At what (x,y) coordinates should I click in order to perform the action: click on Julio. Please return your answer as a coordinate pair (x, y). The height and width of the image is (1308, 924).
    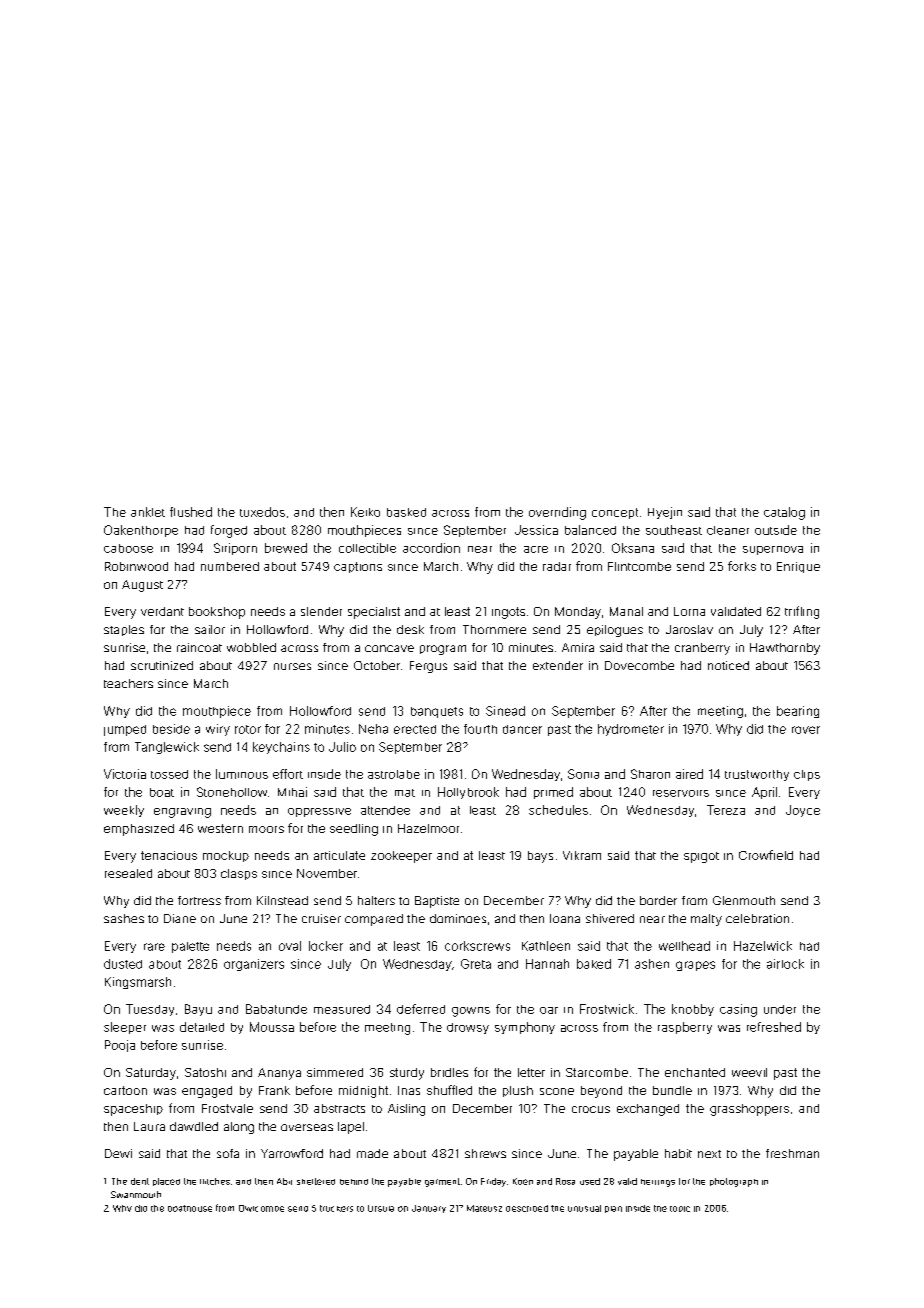
    Looking at the image, I should click on (342, 747).
